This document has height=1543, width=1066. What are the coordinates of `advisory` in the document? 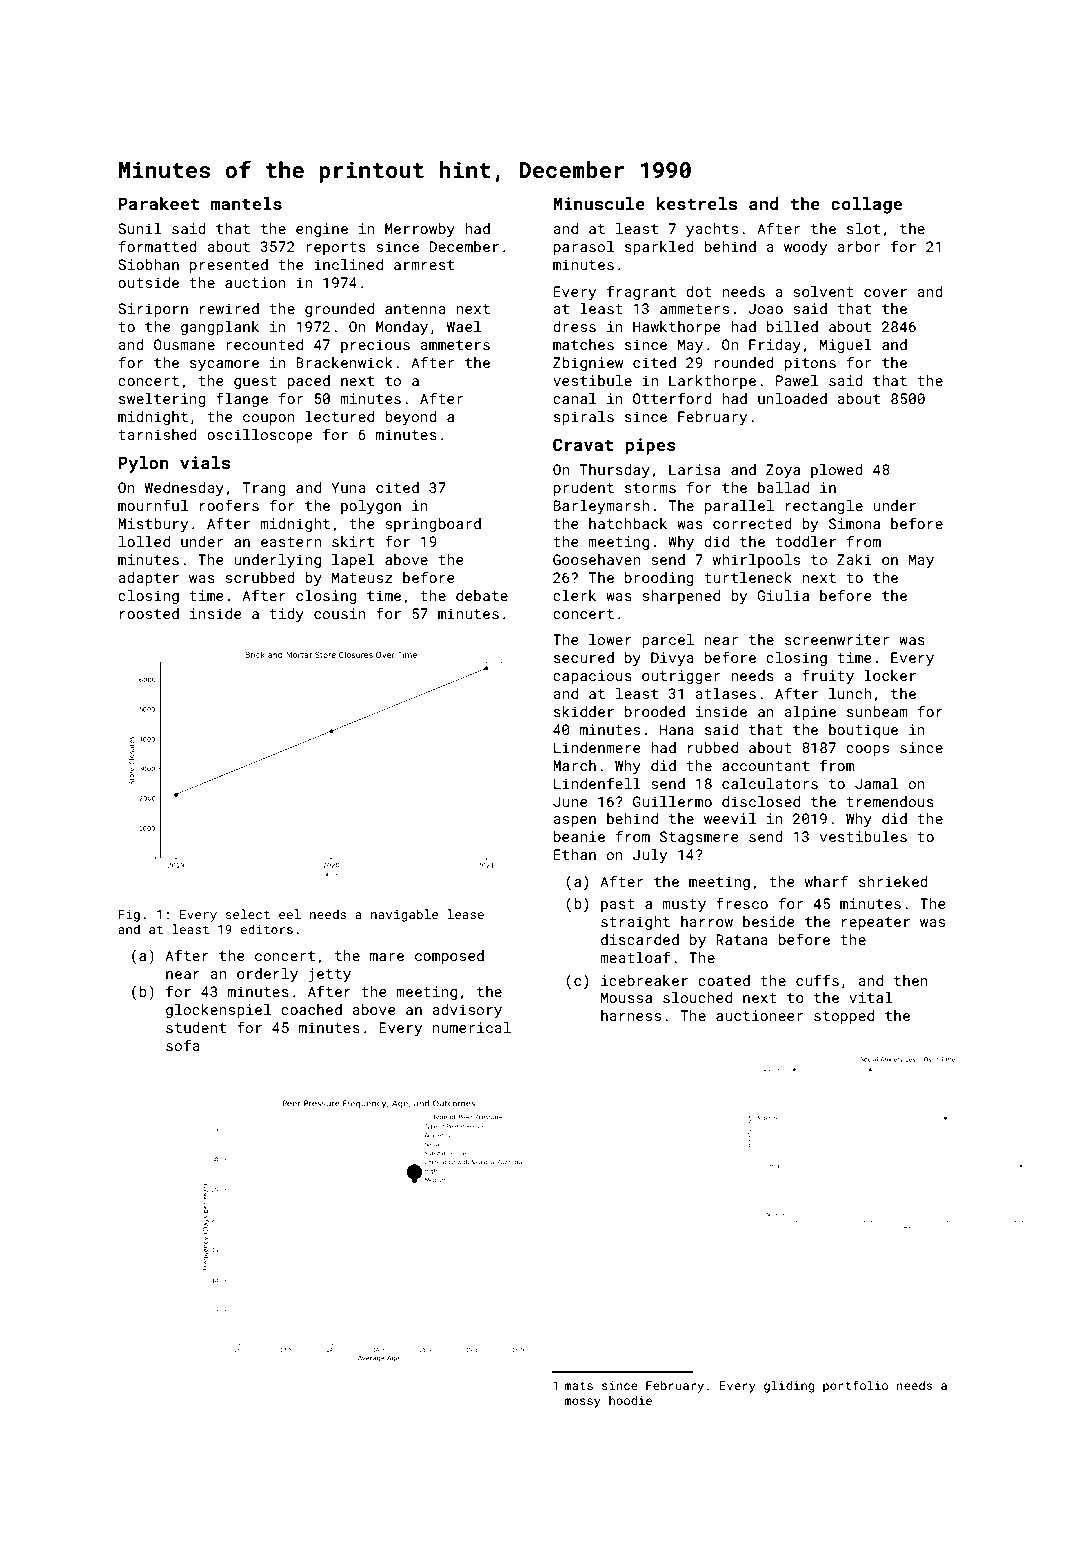 It's located at (467, 1011).
